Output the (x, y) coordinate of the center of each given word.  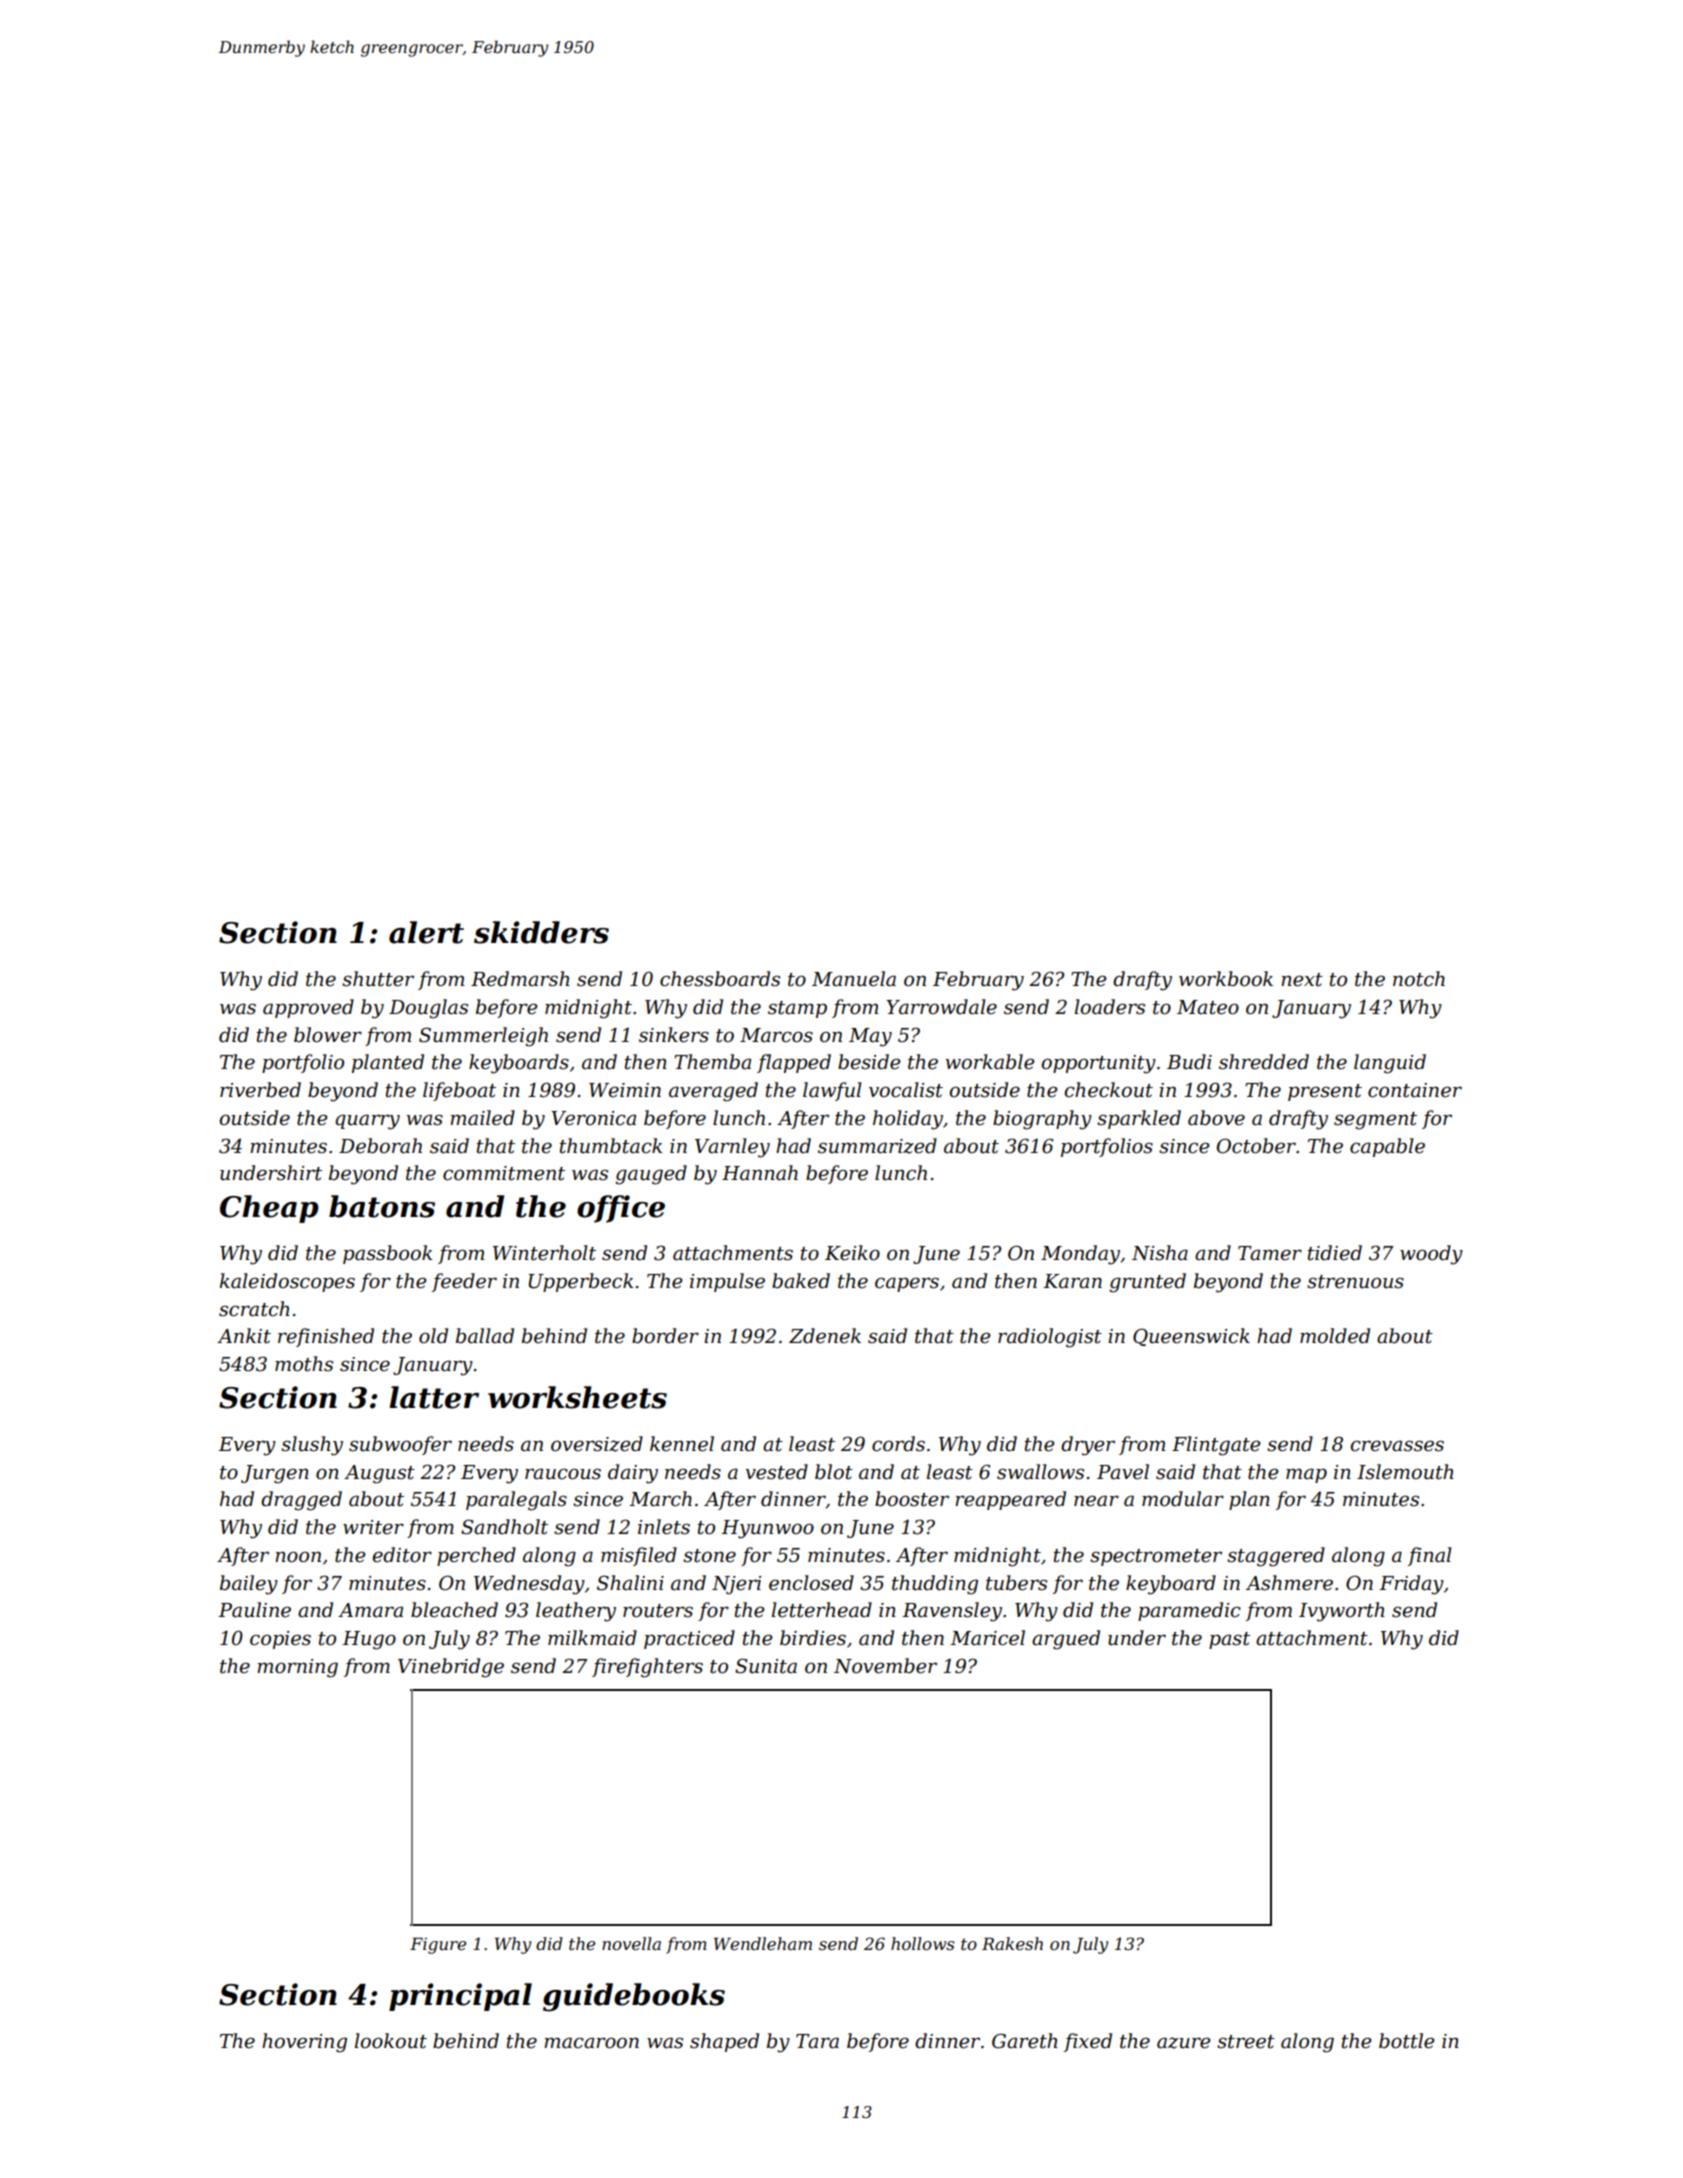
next (1302, 980)
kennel (682, 1444)
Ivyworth (1342, 1612)
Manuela (854, 979)
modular (1183, 1499)
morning (297, 1668)
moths (304, 1364)
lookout (391, 2041)
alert (426, 932)
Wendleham (763, 1943)
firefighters (647, 1668)
